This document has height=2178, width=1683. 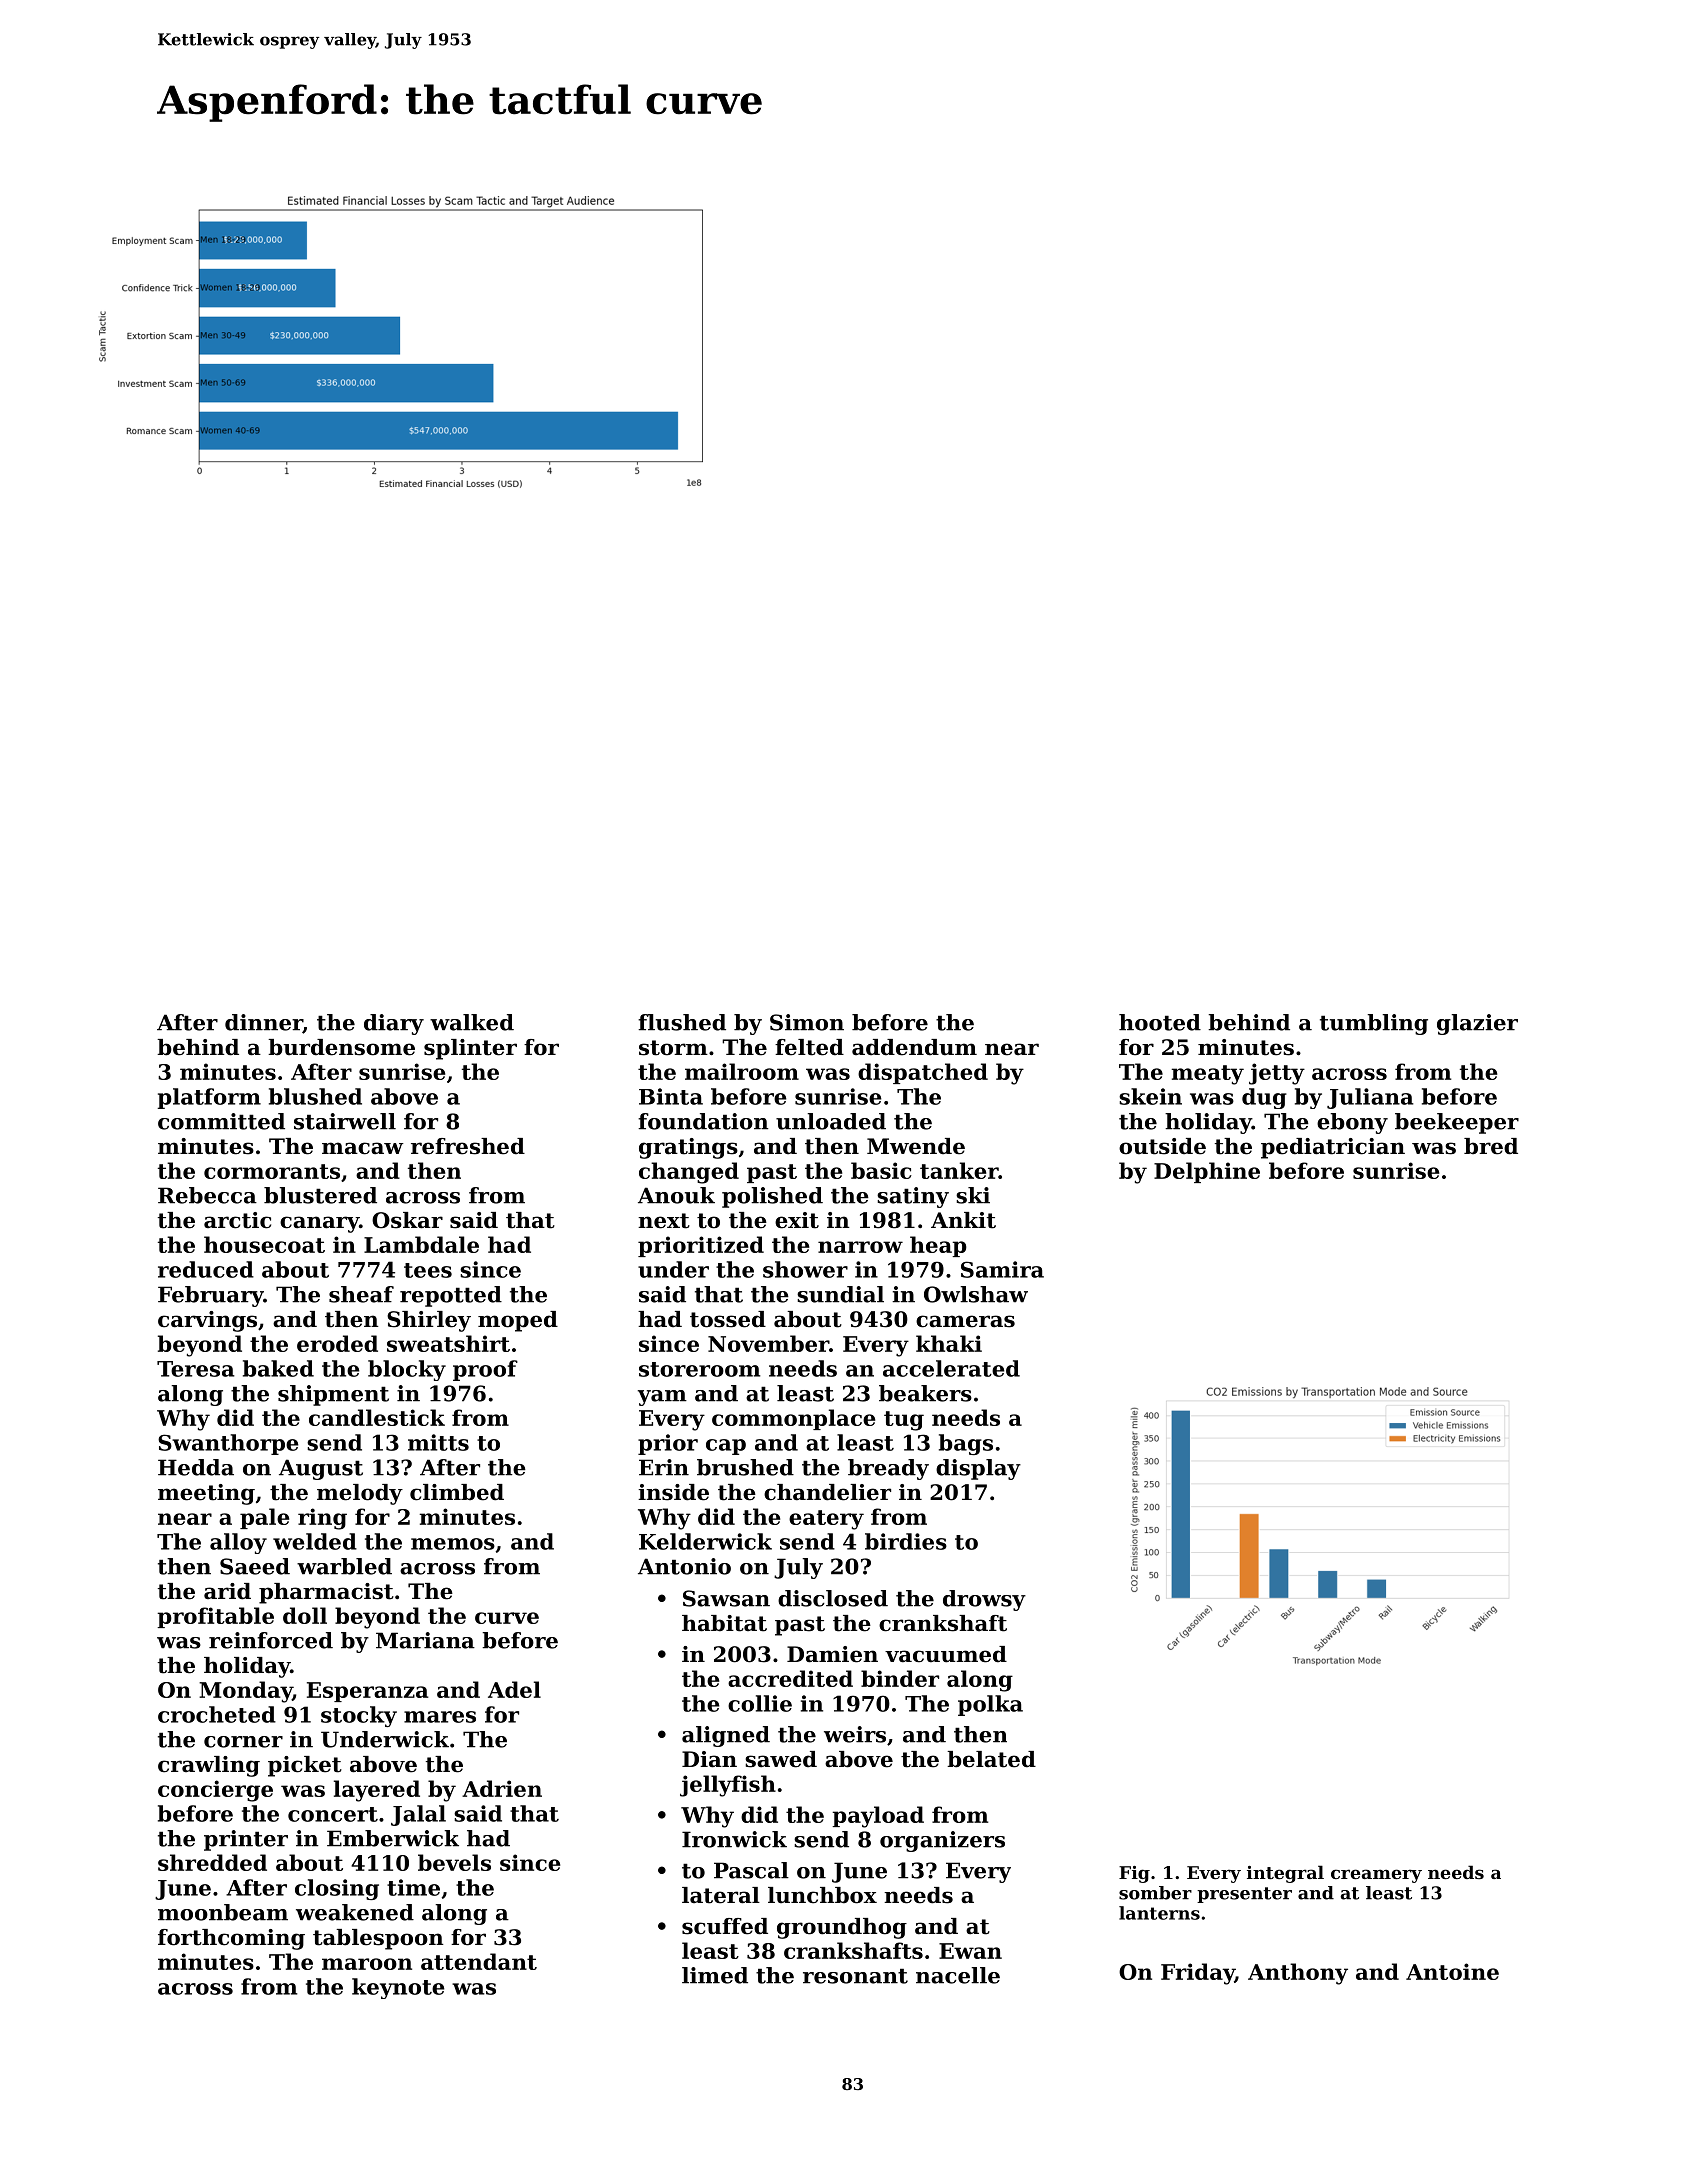 I want to click on polka, so click(x=990, y=1705).
